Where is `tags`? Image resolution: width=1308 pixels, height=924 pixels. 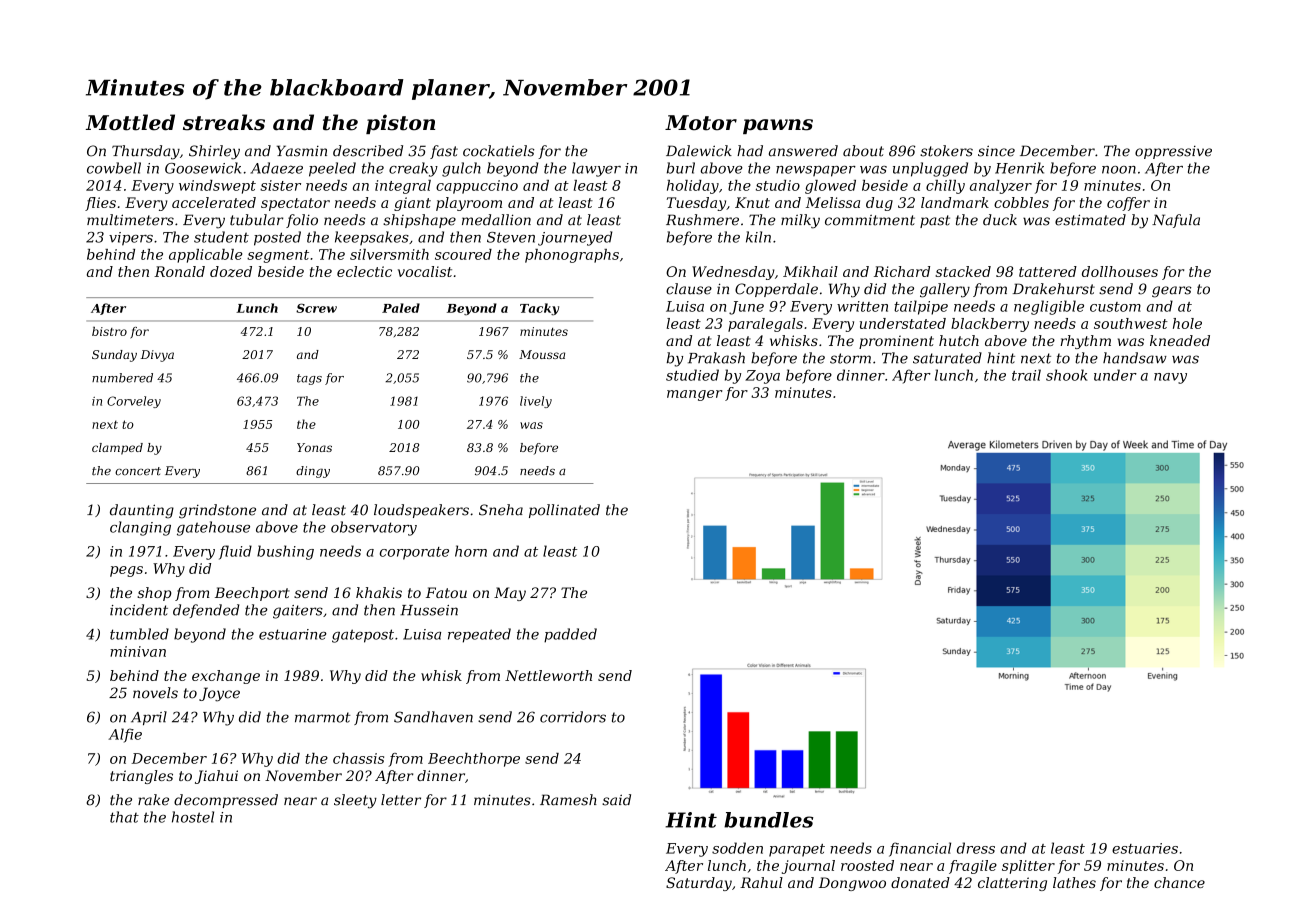 tags is located at coordinates (309, 379).
